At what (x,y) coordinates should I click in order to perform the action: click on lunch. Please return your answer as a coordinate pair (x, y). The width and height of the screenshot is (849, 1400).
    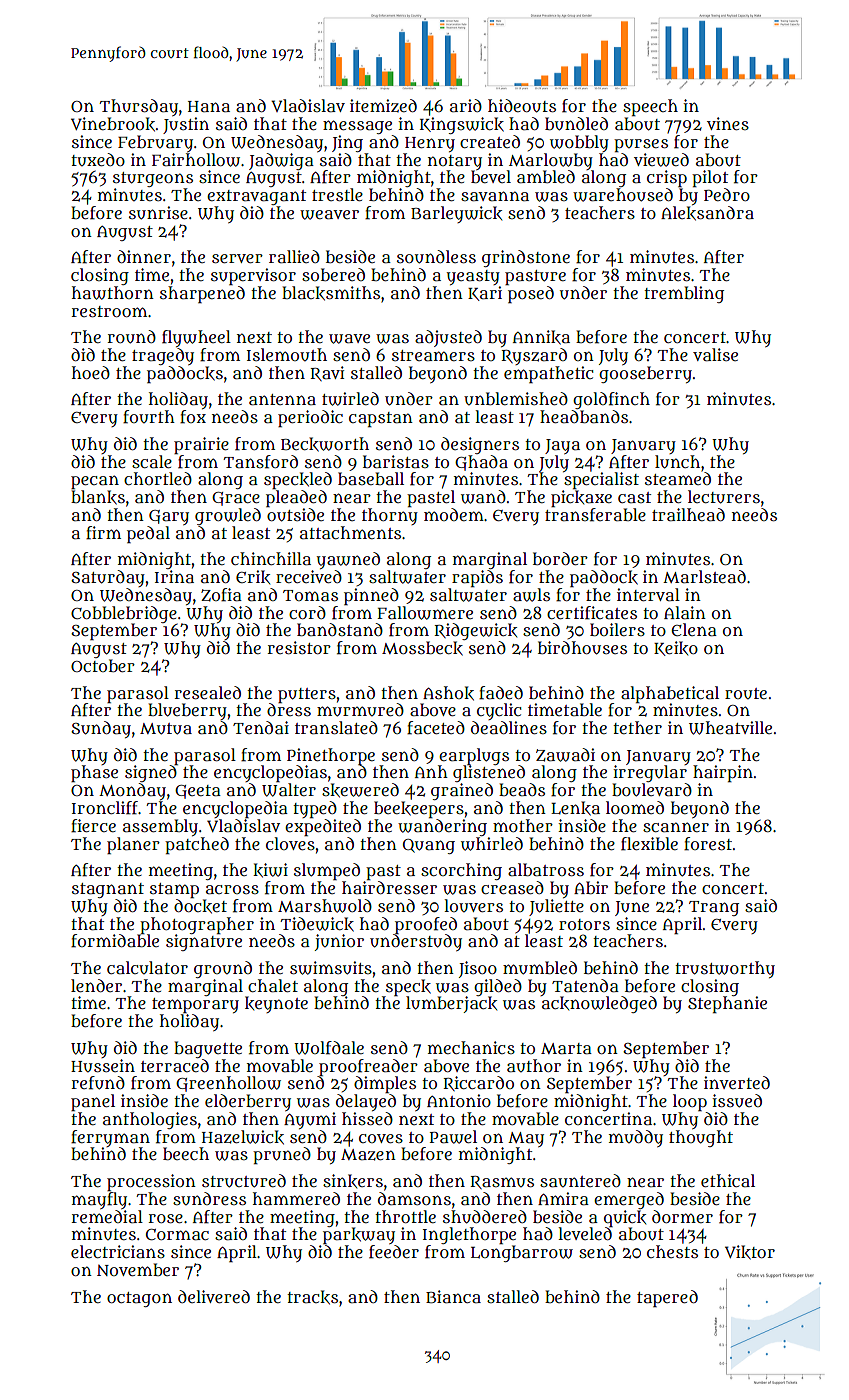
    Looking at the image, I should click on (677, 462).
